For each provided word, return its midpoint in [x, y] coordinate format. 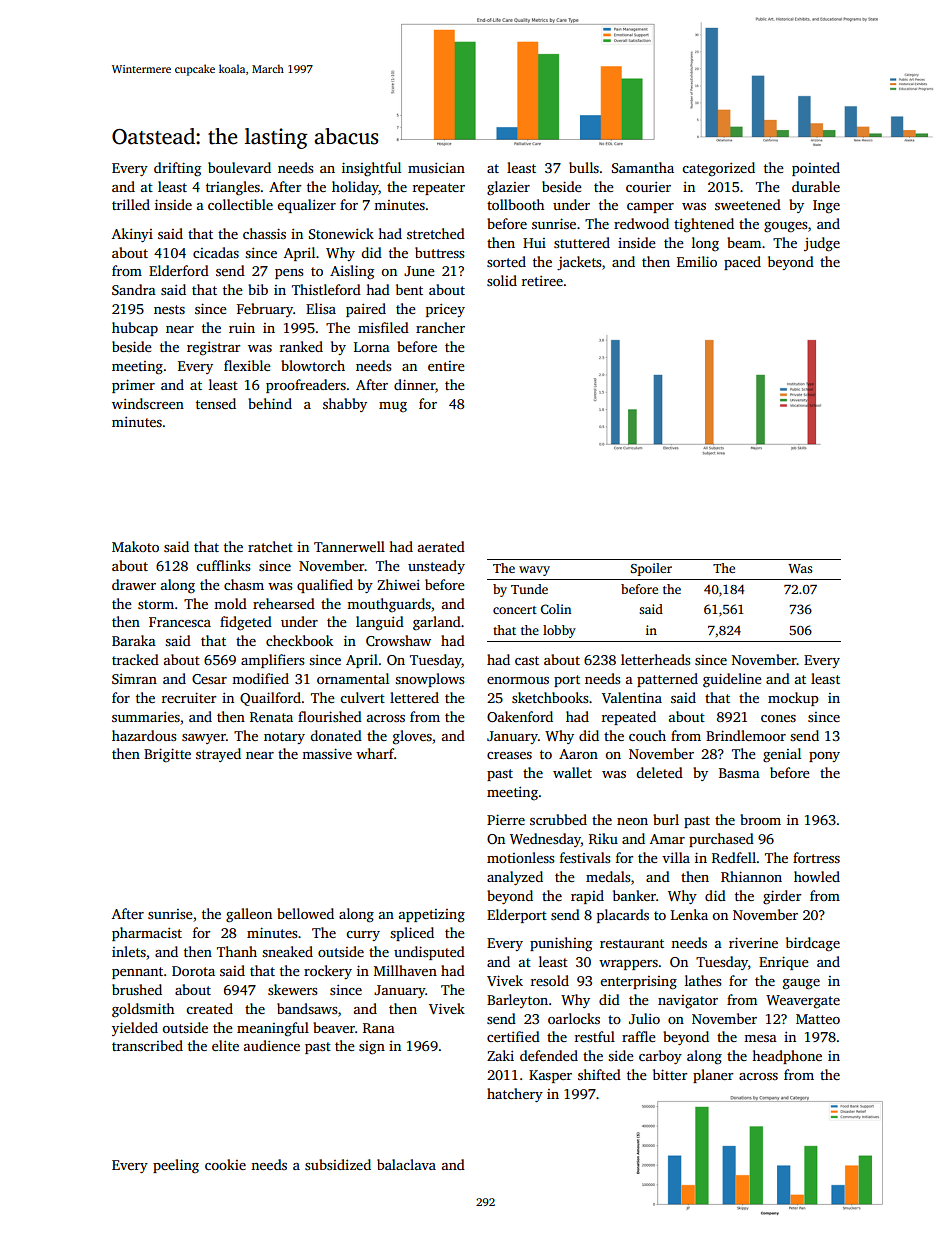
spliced [412, 934]
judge [822, 244]
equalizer [306, 206]
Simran [134, 679]
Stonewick [341, 233]
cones [778, 718]
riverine [753, 942]
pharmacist [147, 934]
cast [527, 660]
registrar [213, 349]
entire [446, 366]
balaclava [406, 1164]
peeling [176, 1166]
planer [713, 1076]
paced [742, 263]
